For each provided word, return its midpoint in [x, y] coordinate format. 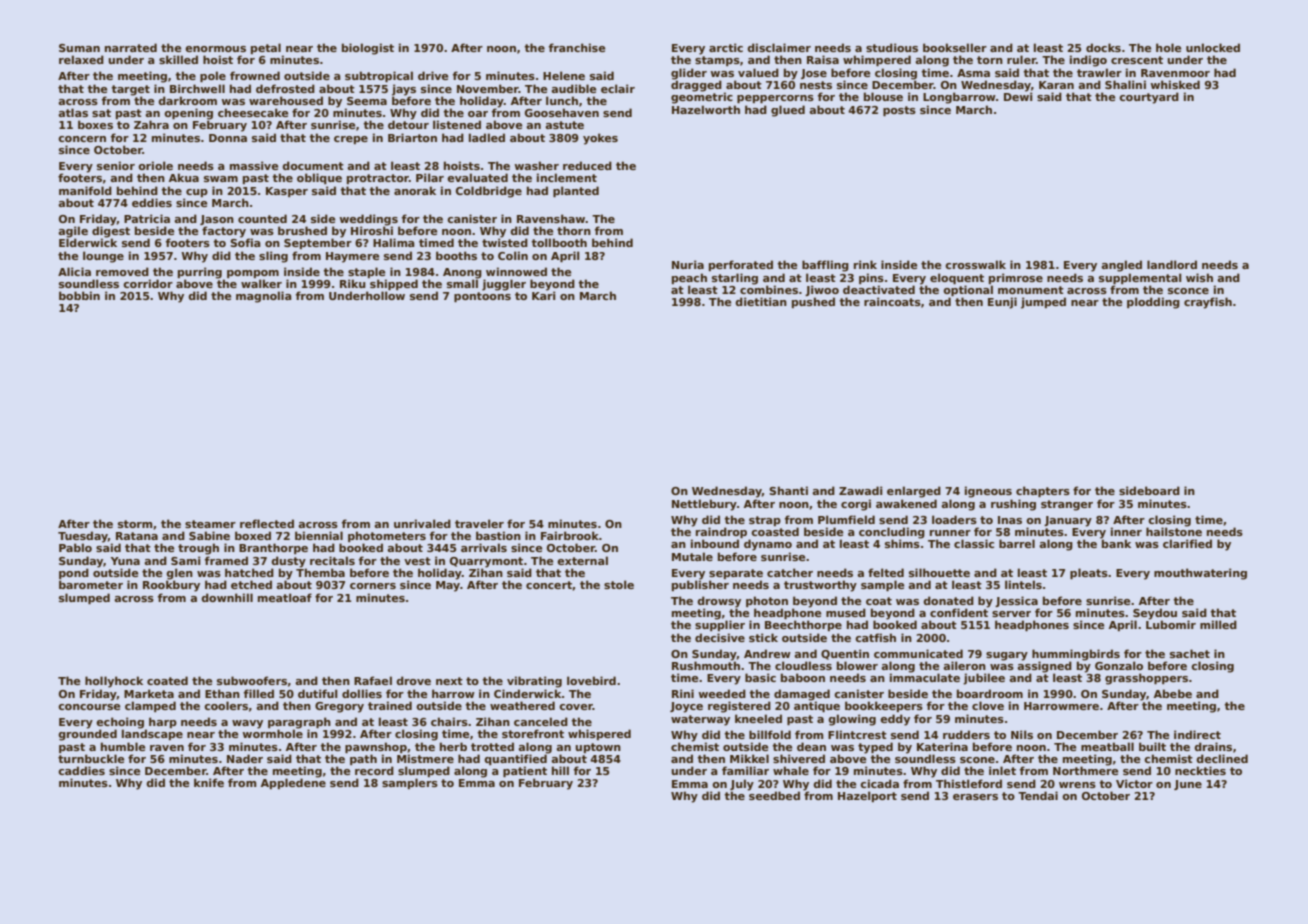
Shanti [788, 490]
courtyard [1149, 98]
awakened [906, 503]
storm [135, 524]
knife [209, 782]
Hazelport [867, 796]
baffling [825, 266]
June [1188, 785]
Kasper [287, 192]
